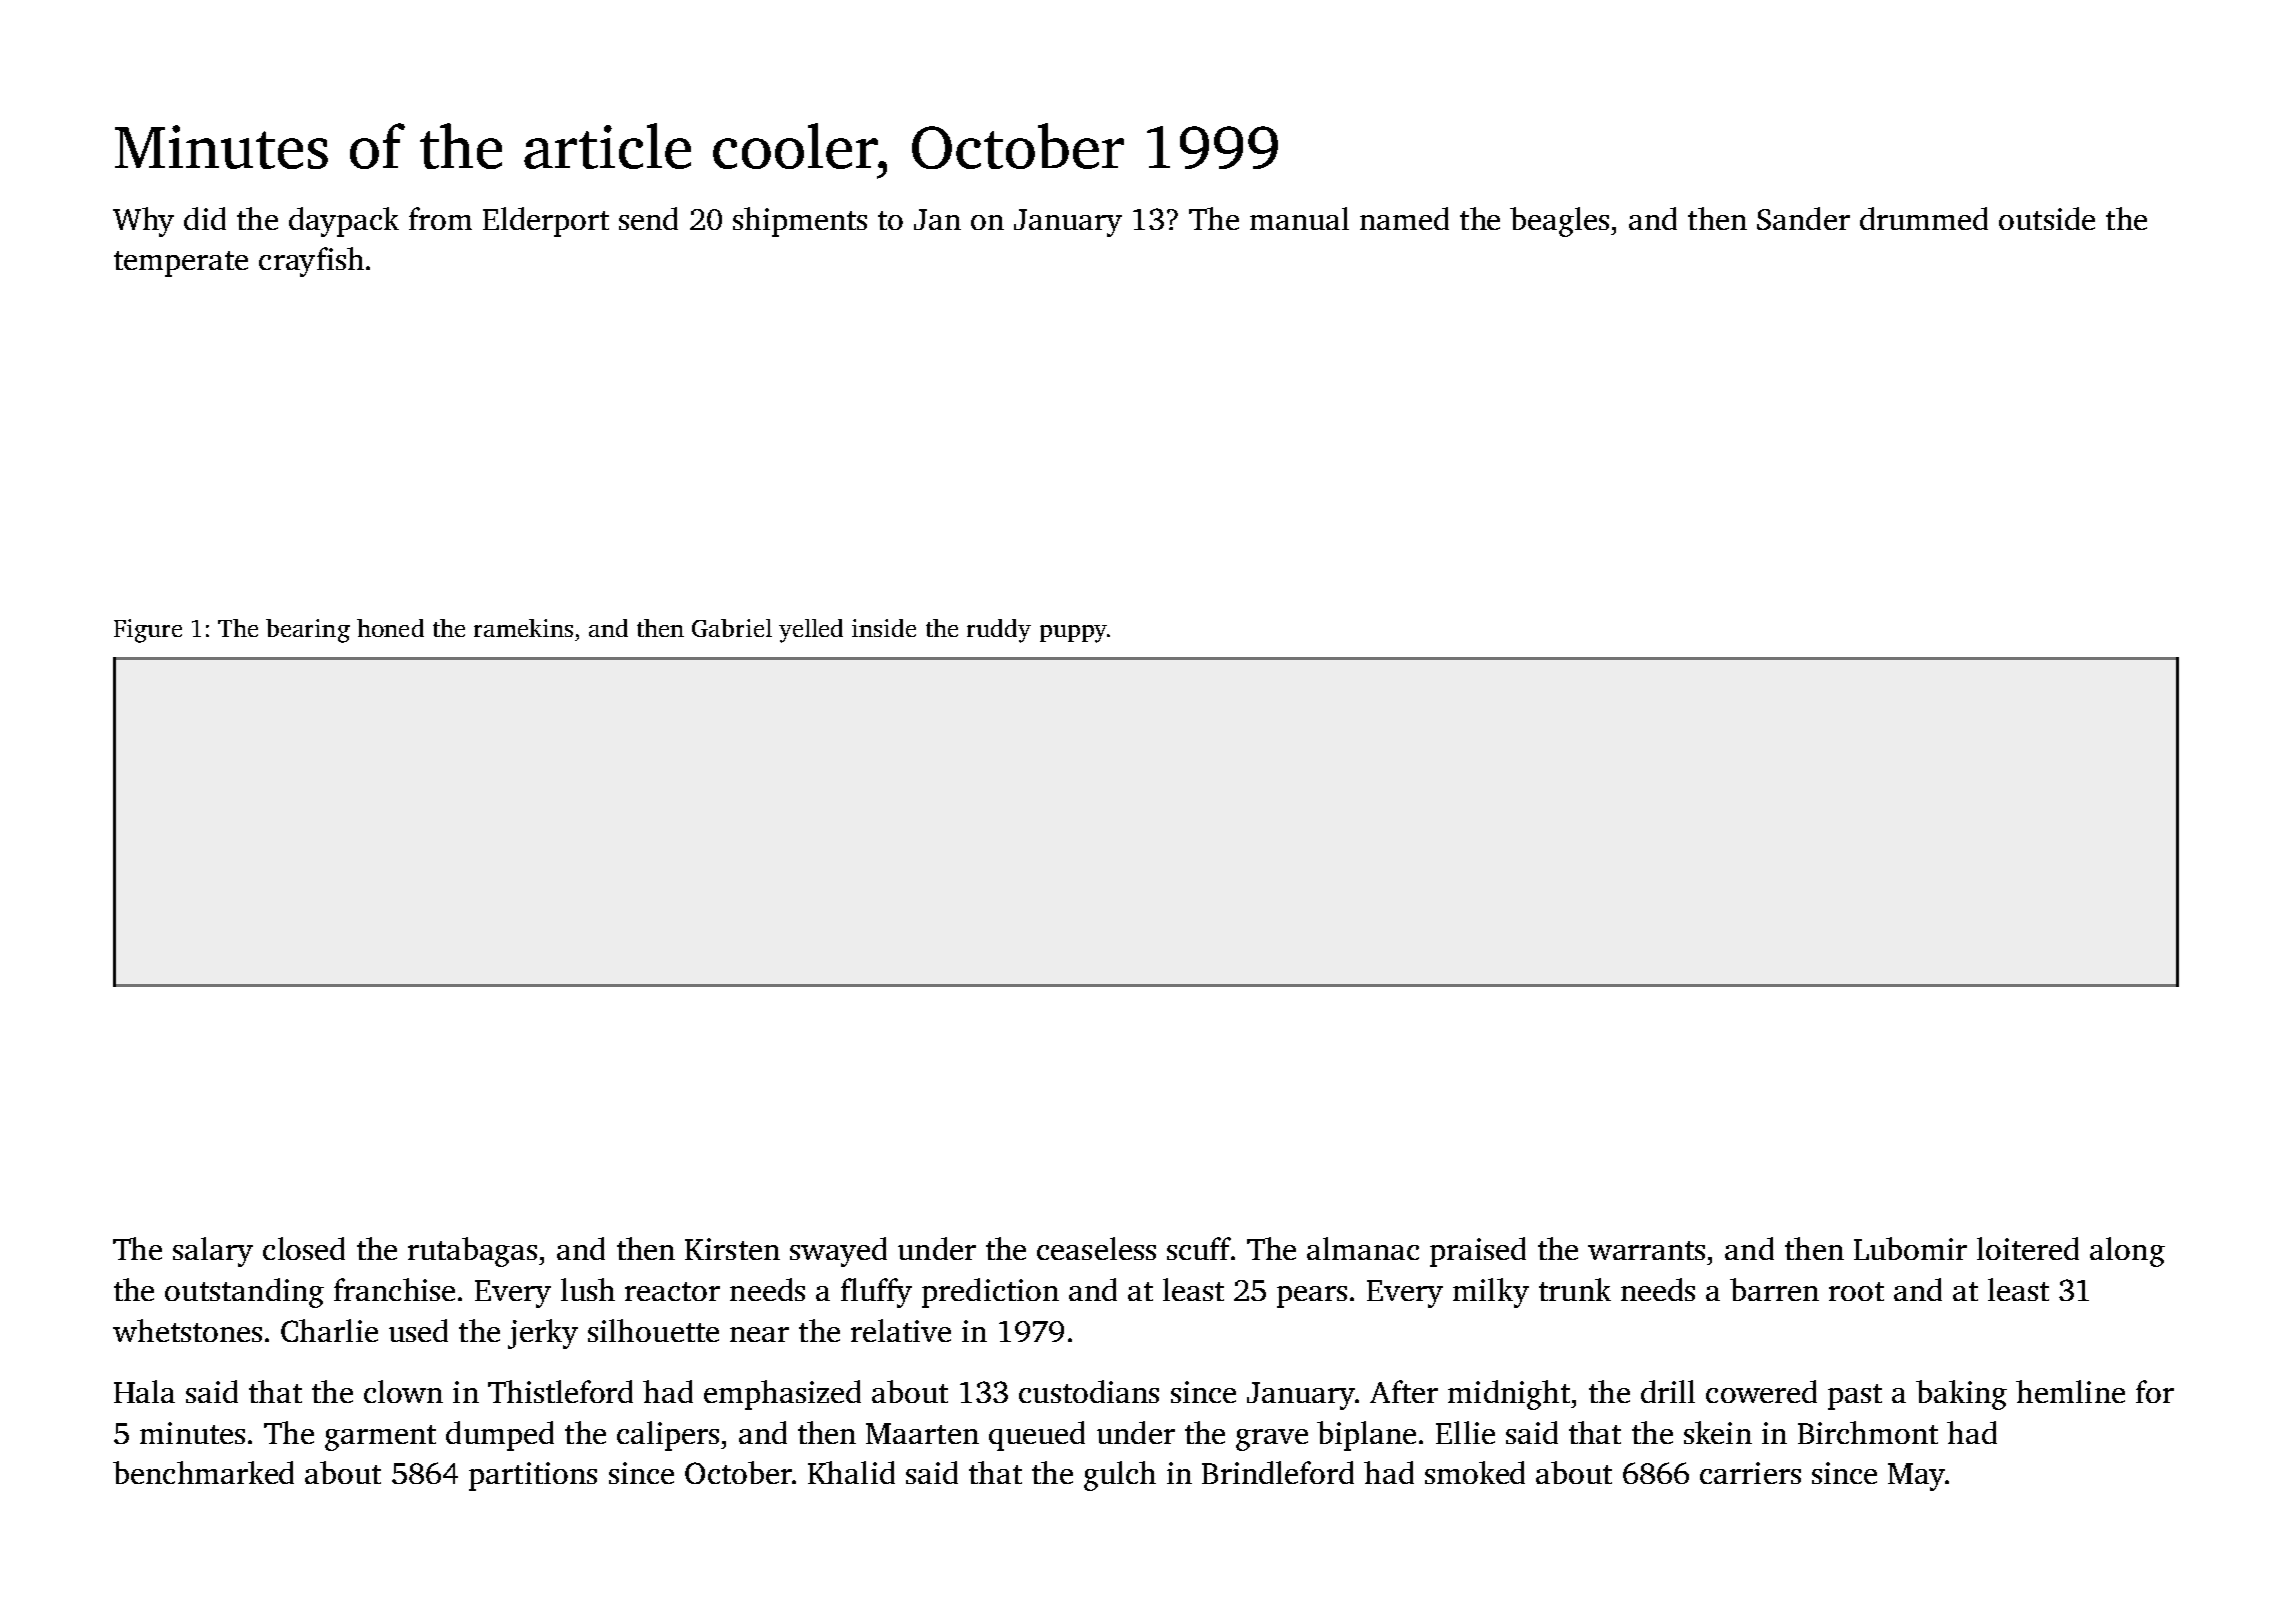  I want to click on temperate, so click(181, 264).
